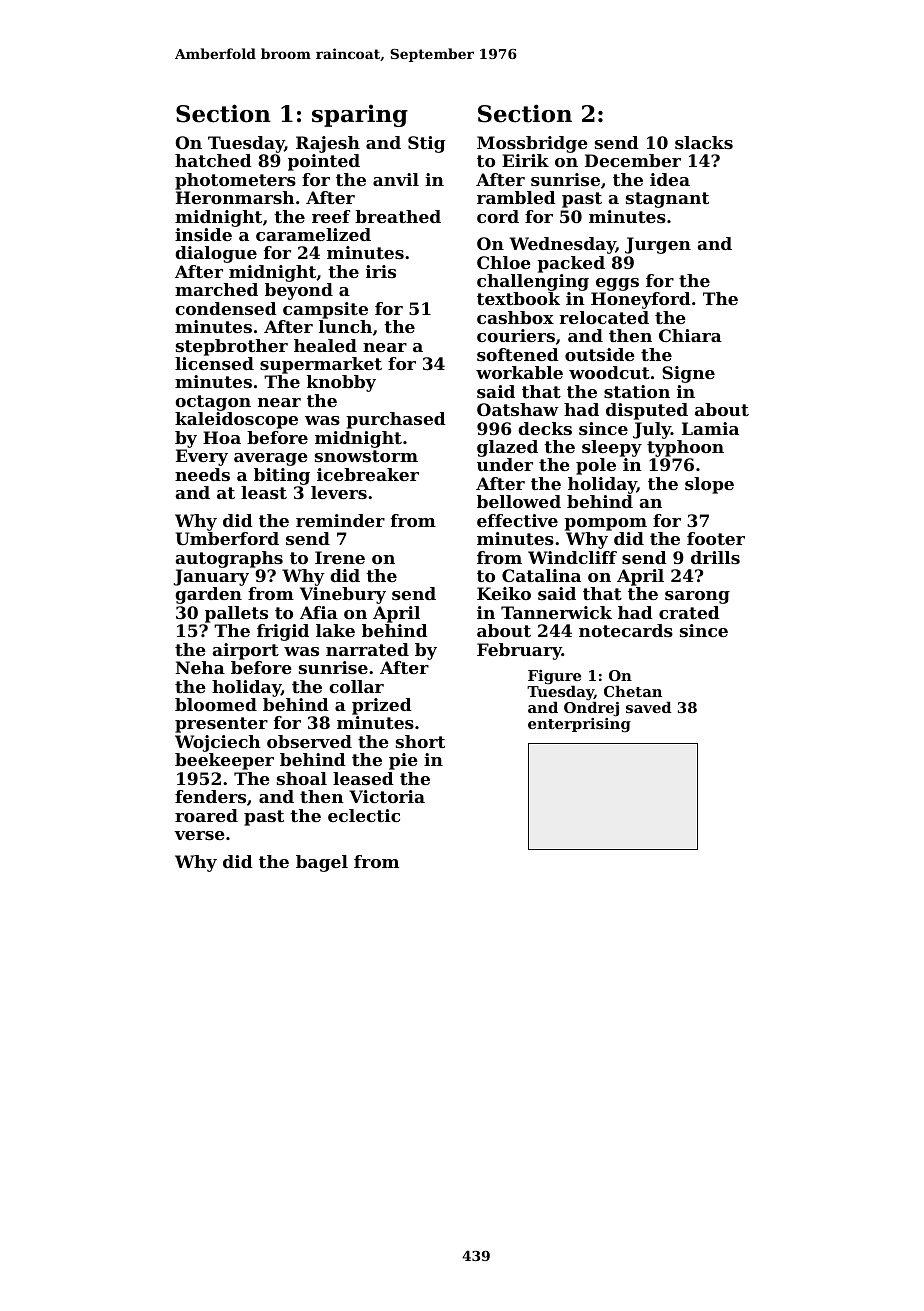 This image has height=1311, width=924. I want to click on eclectic, so click(364, 815).
